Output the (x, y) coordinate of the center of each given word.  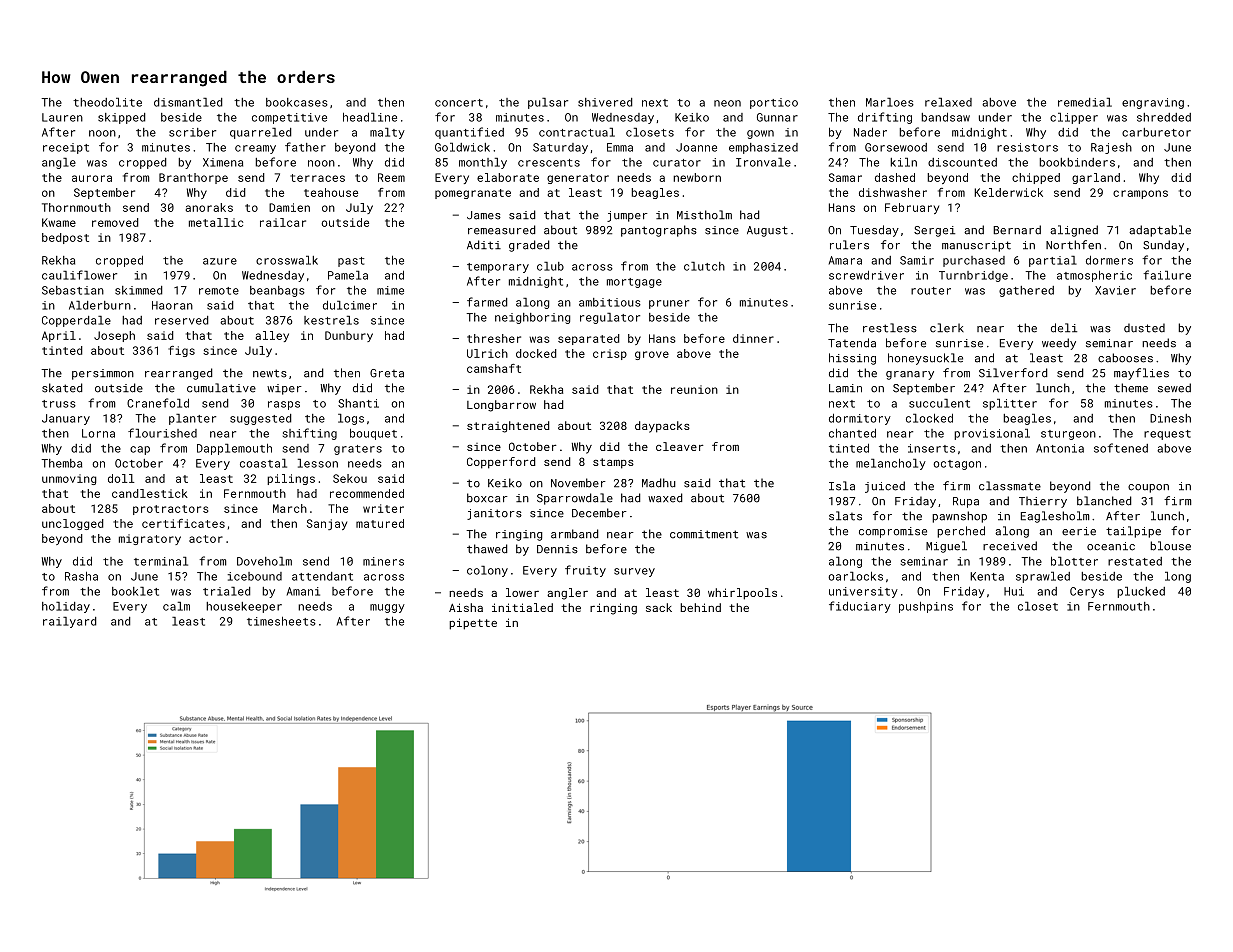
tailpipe (1133, 532)
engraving (1153, 103)
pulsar (548, 103)
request (1167, 435)
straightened (508, 427)
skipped (121, 118)
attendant (322, 576)
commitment (704, 534)
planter (192, 419)
